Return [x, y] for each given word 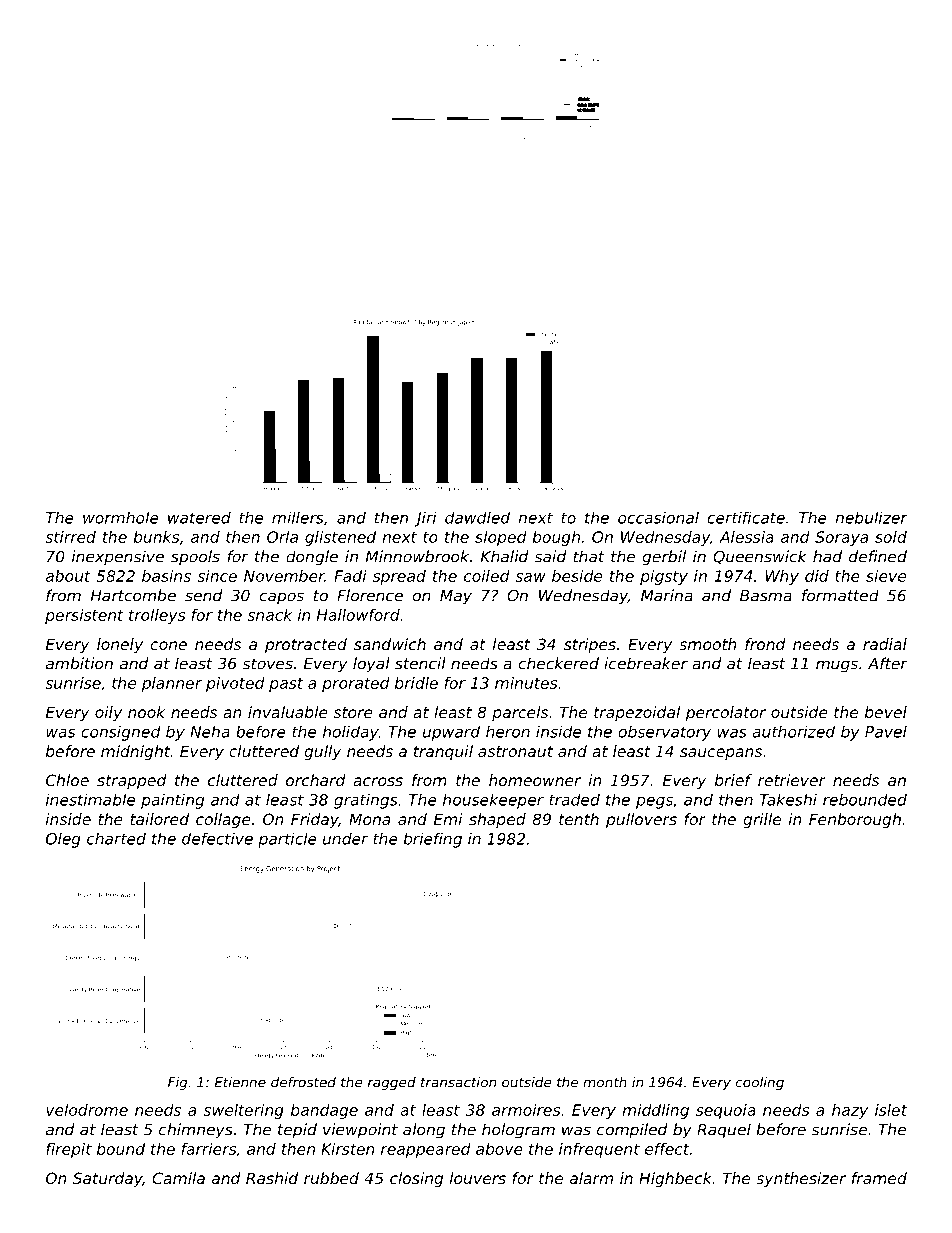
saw [530, 577]
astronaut [515, 751]
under [345, 839]
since [217, 576]
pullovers [641, 820]
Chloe [67, 780]
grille [762, 820]
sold [891, 537]
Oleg [63, 840]
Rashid [272, 1178]
